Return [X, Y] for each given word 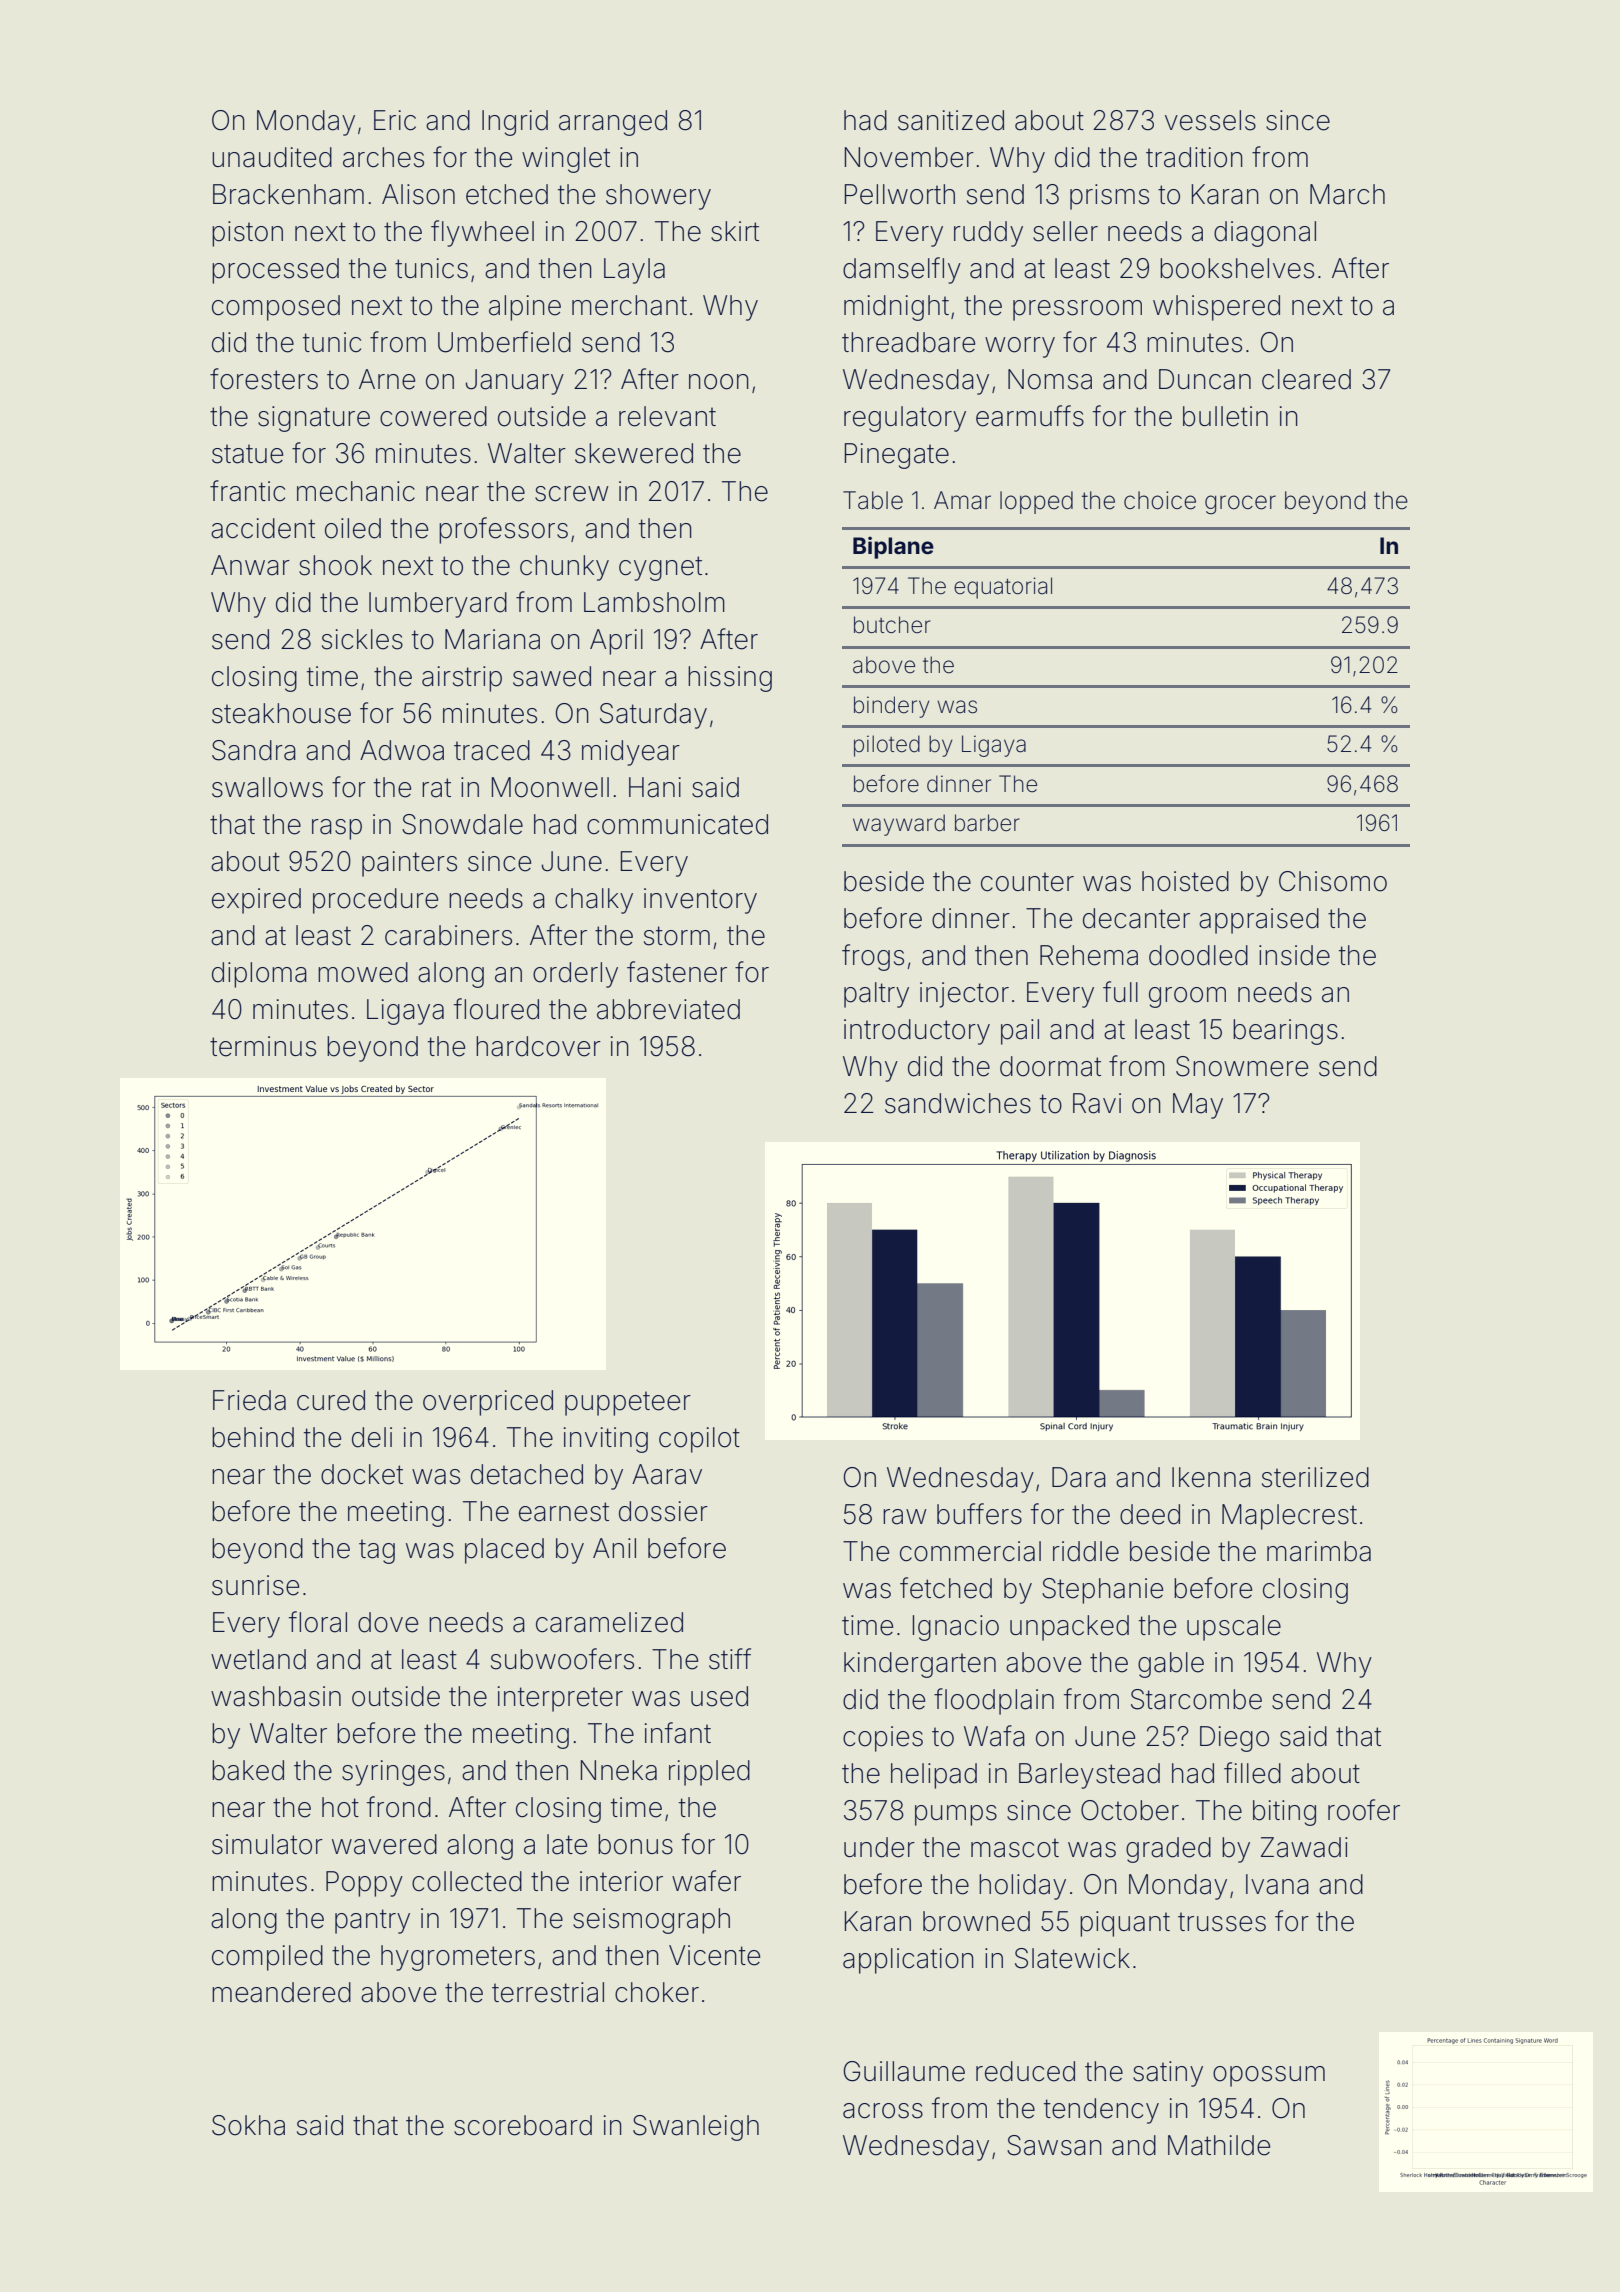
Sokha [248, 2125]
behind [253, 1437]
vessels [1210, 120]
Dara [1079, 1477]
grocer [1240, 504]
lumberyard [438, 605]
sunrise [255, 1585]
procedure [375, 901]
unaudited [272, 157]
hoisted [1185, 881]
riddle [1086, 1551]
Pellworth [900, 194]
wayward [899, 825]
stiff [730, 1659]
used [719, 1696]
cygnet [660, 568]
